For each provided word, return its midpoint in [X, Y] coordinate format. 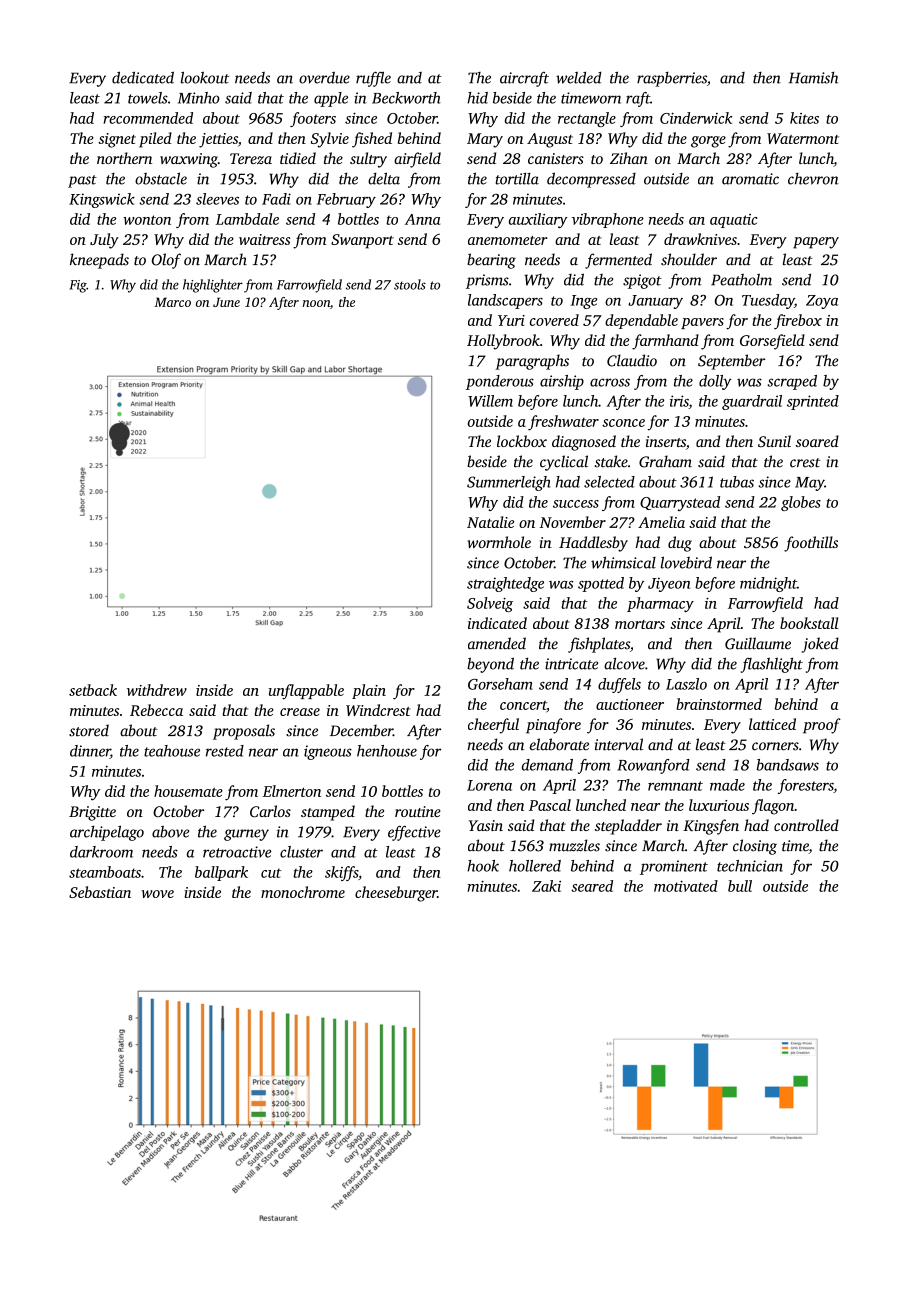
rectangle [587, 119]
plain [369, 691]
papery [816, 243]
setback [93, 690]
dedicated [143, 77]
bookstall [809, 623]
